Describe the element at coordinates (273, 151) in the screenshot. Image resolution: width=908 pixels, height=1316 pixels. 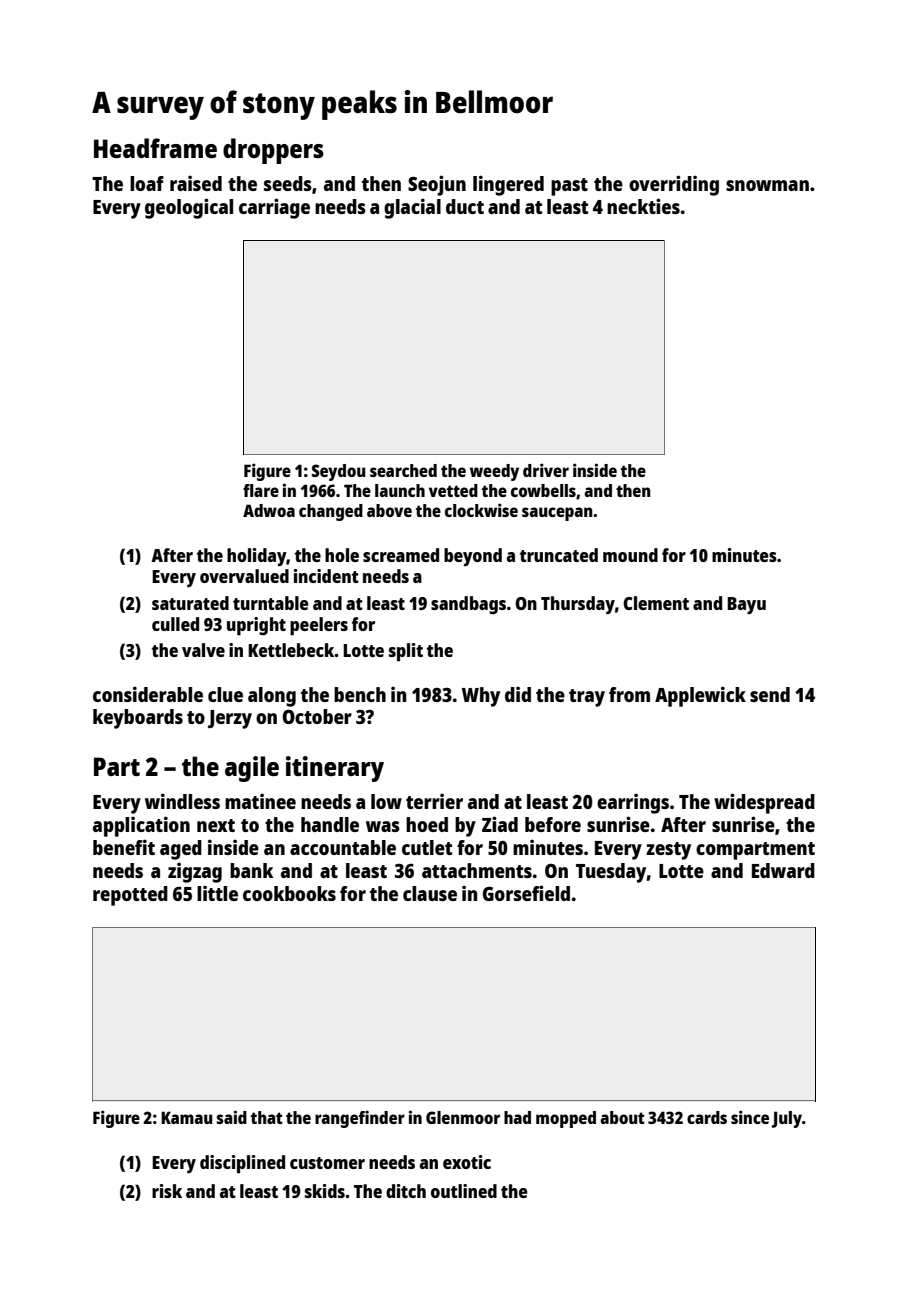
I see `droppers` at that location.
